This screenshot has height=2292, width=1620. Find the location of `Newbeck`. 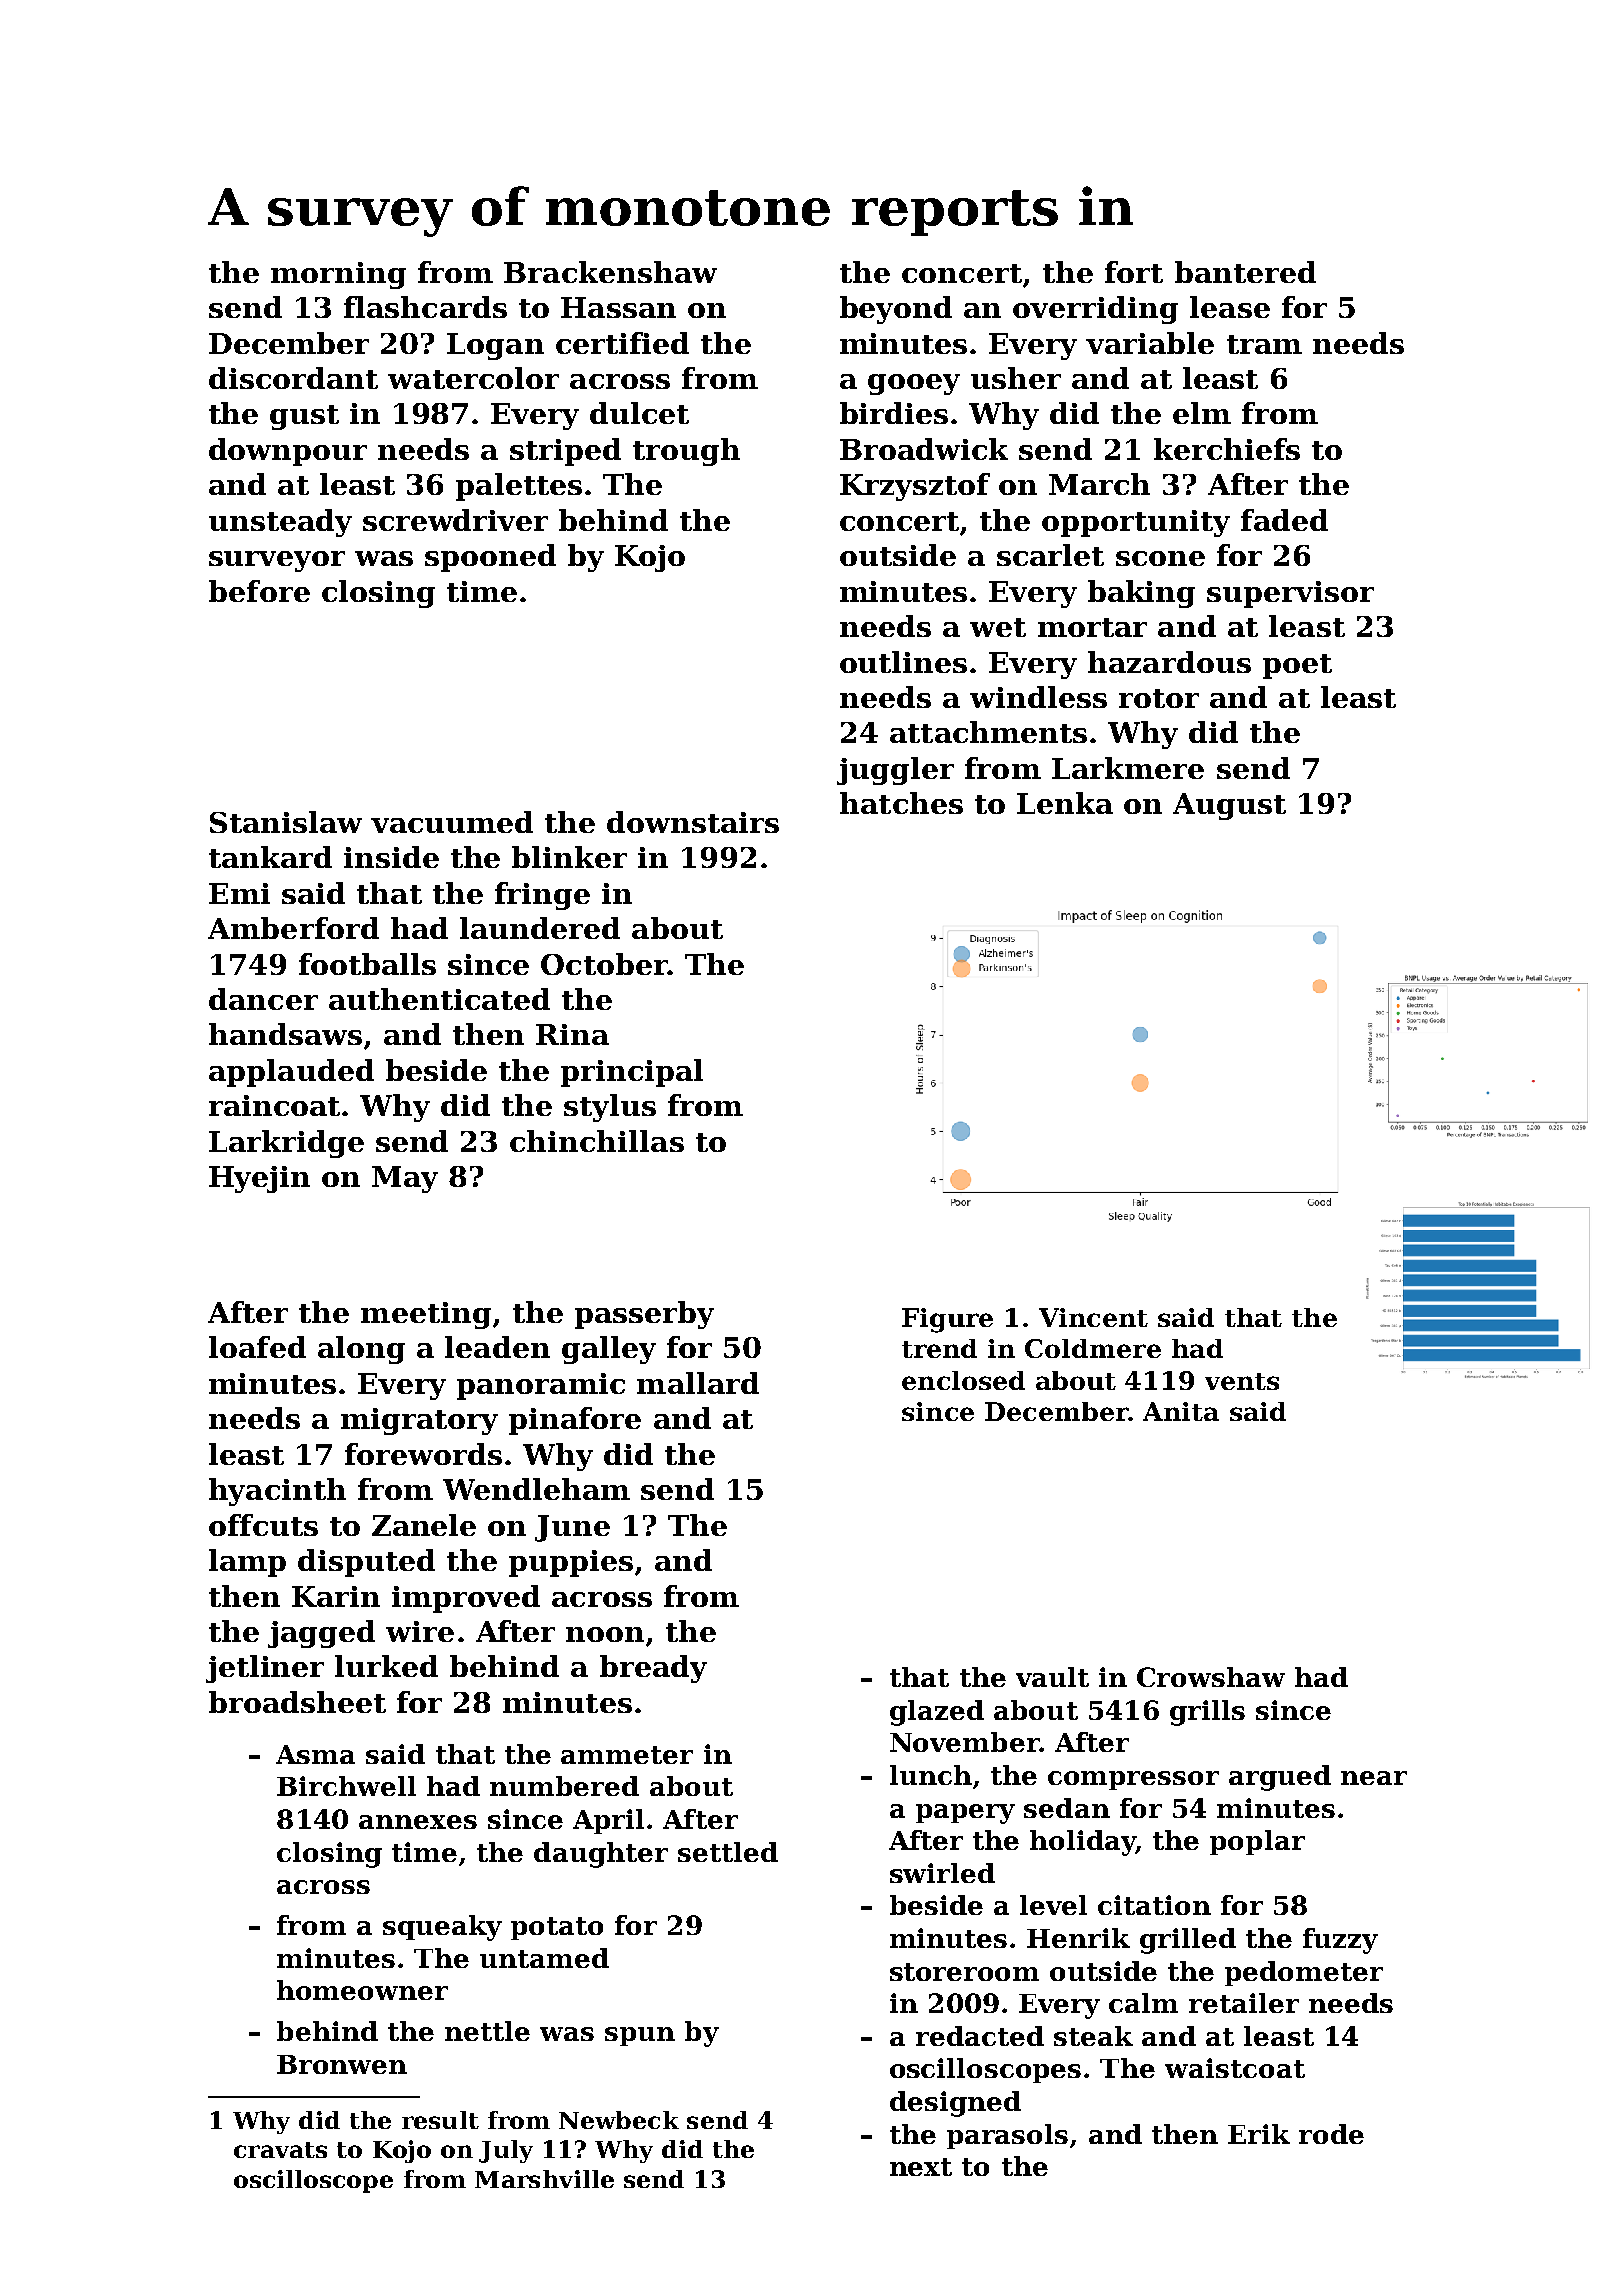

Newbeck is located at coordinates (619, 2120).
